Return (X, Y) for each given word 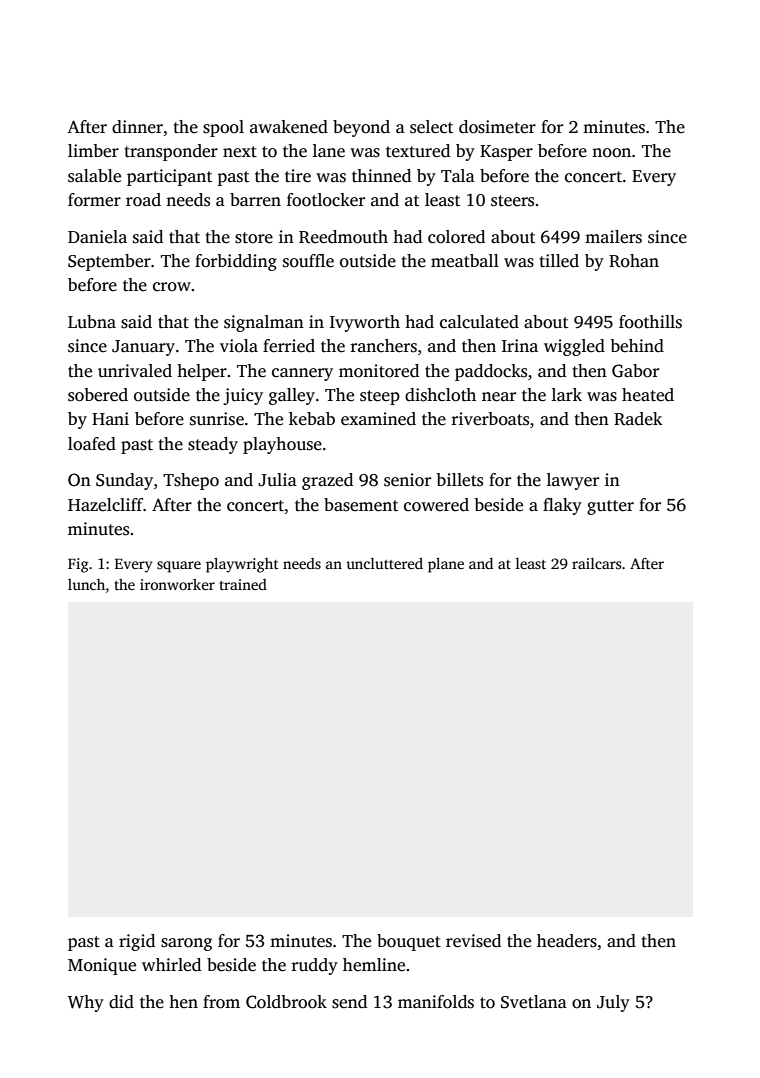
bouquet (409, 942)
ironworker (177, 584)
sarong (186, 944)
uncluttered (384, 563)
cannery (302, 374)
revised (473, 941)
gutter (610, 507)
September (109, 262)
